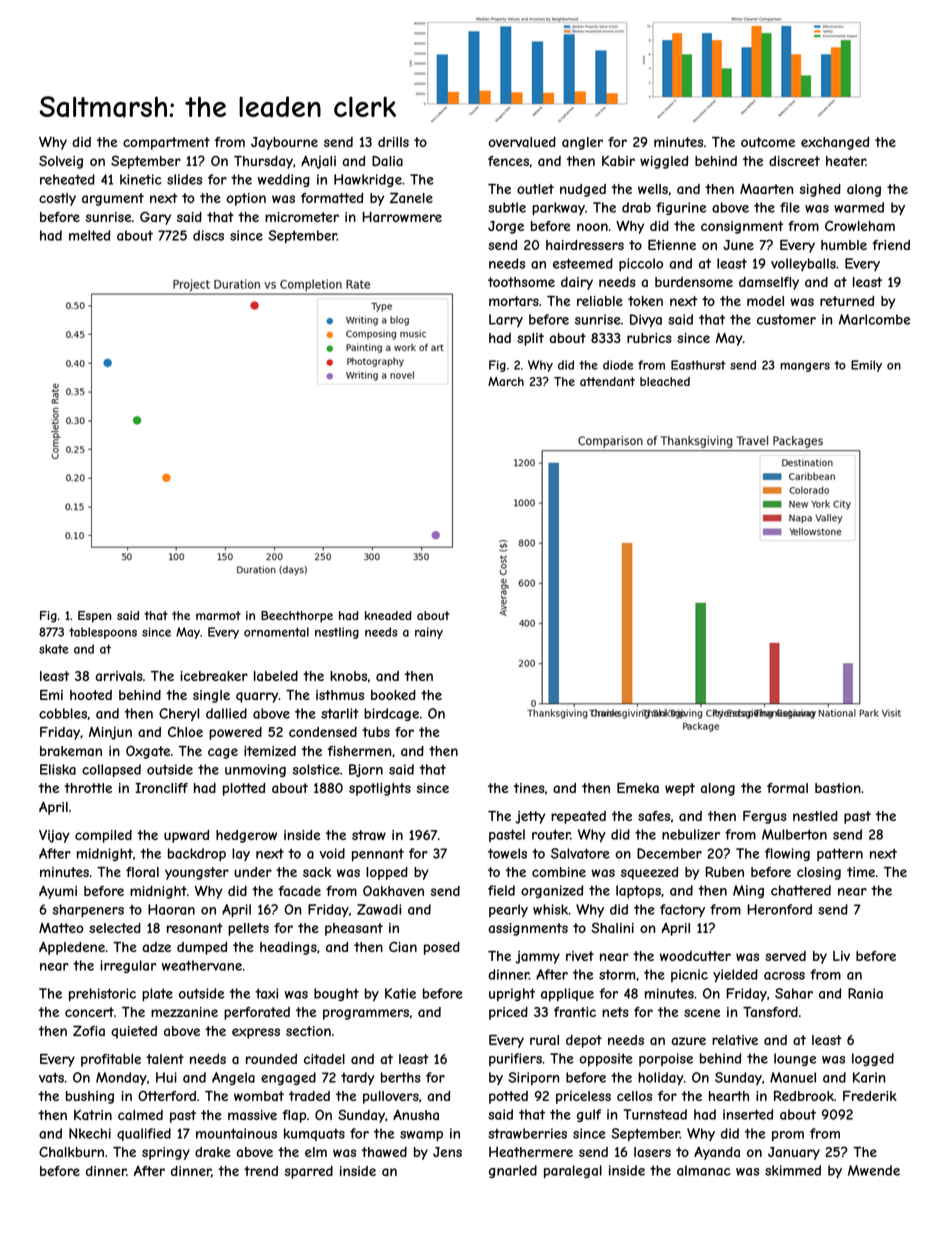 The image size is (952, 1233). I want to click on consignment, so click(742, 227).
